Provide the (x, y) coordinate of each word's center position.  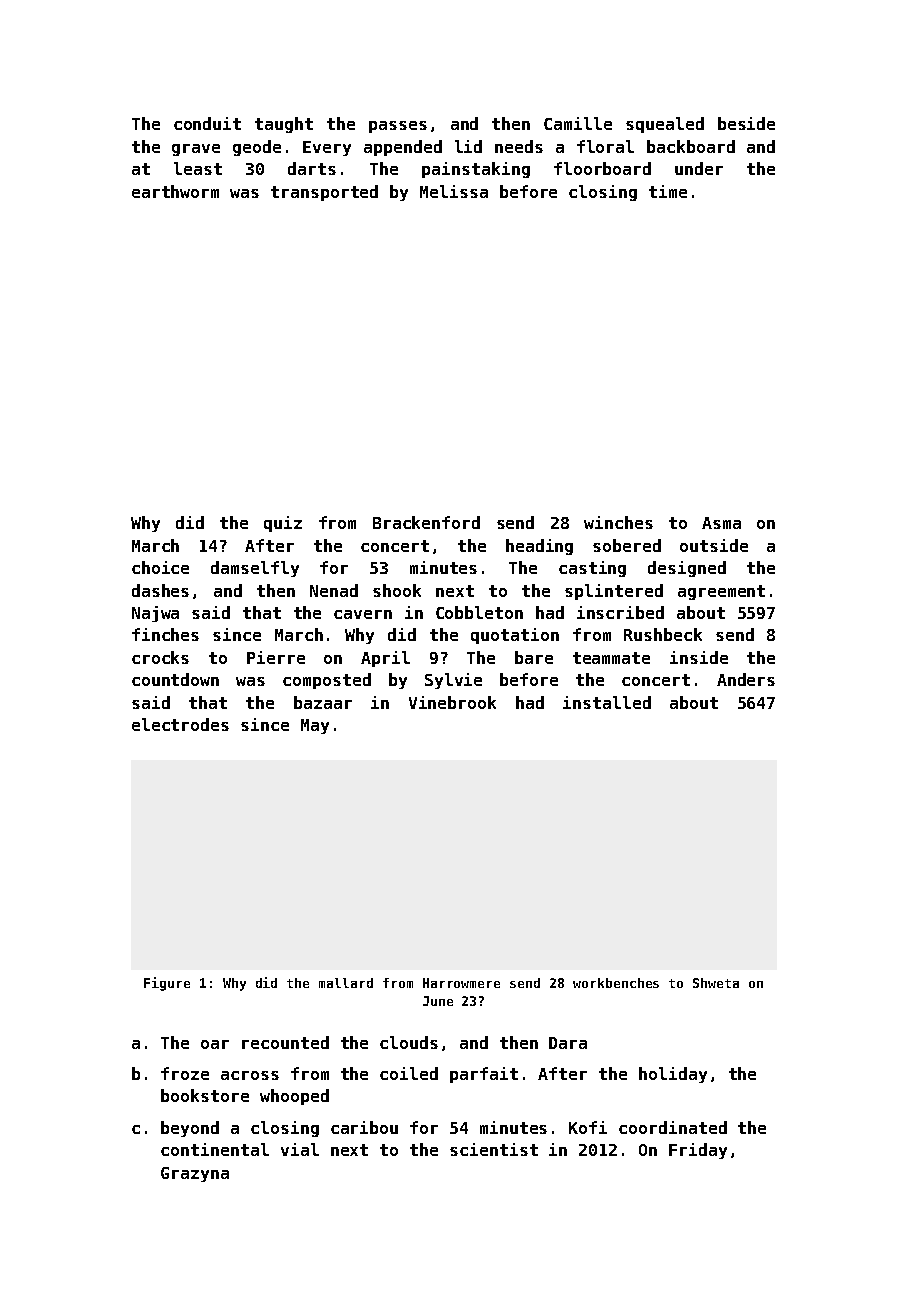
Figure (167, 984)
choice (160, 567)
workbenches (616, 983)
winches (618, 522)
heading (539, 547)
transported (324, 193)
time (668, 191)
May (315, 726)
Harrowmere (461, 983)
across (250, 1075)
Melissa (454, 191)
